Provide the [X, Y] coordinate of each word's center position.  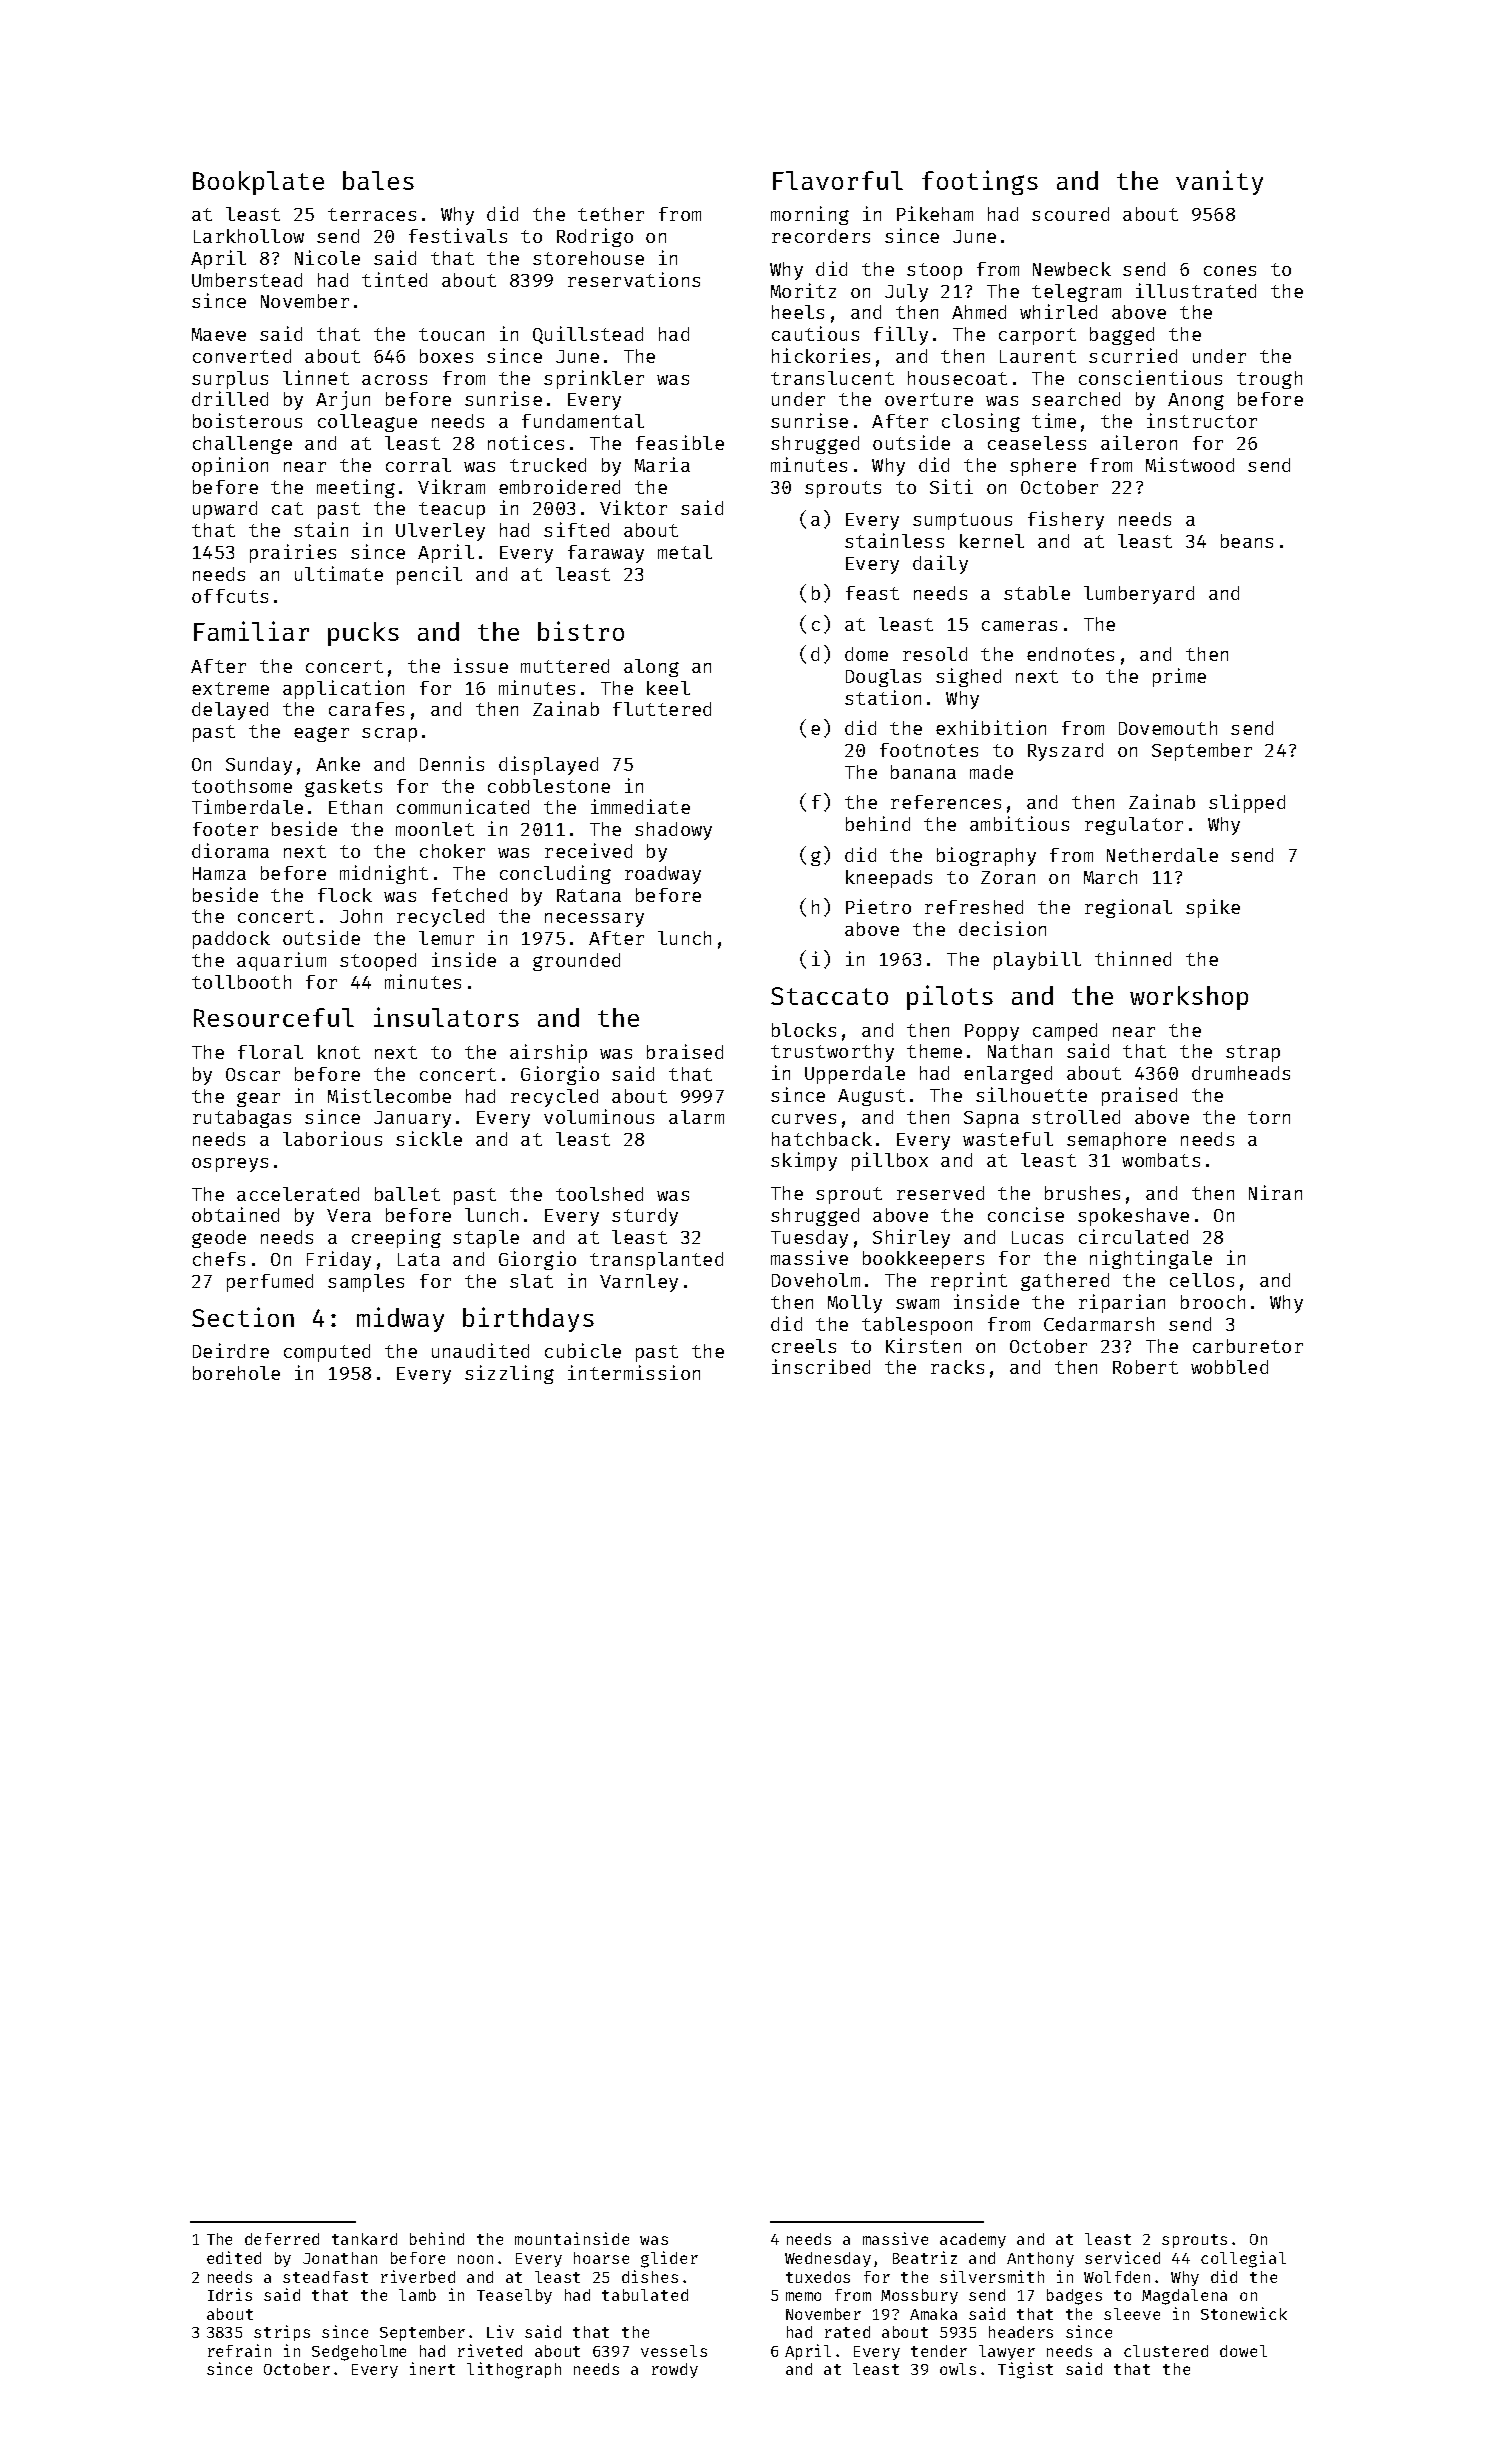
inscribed [821, 1366]
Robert [1145, 1367]
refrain [239, 2350]
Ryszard [1065, 752]
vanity [1219, 182]
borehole [236, 1373]
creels [804, 1346]
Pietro [878, 906]
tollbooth [241, 982]
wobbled [1229, 1367]
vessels [674, 2351]
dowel [1243, 2351]
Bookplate [258, 183]
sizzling [509, 1374]
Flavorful [838, 180]
